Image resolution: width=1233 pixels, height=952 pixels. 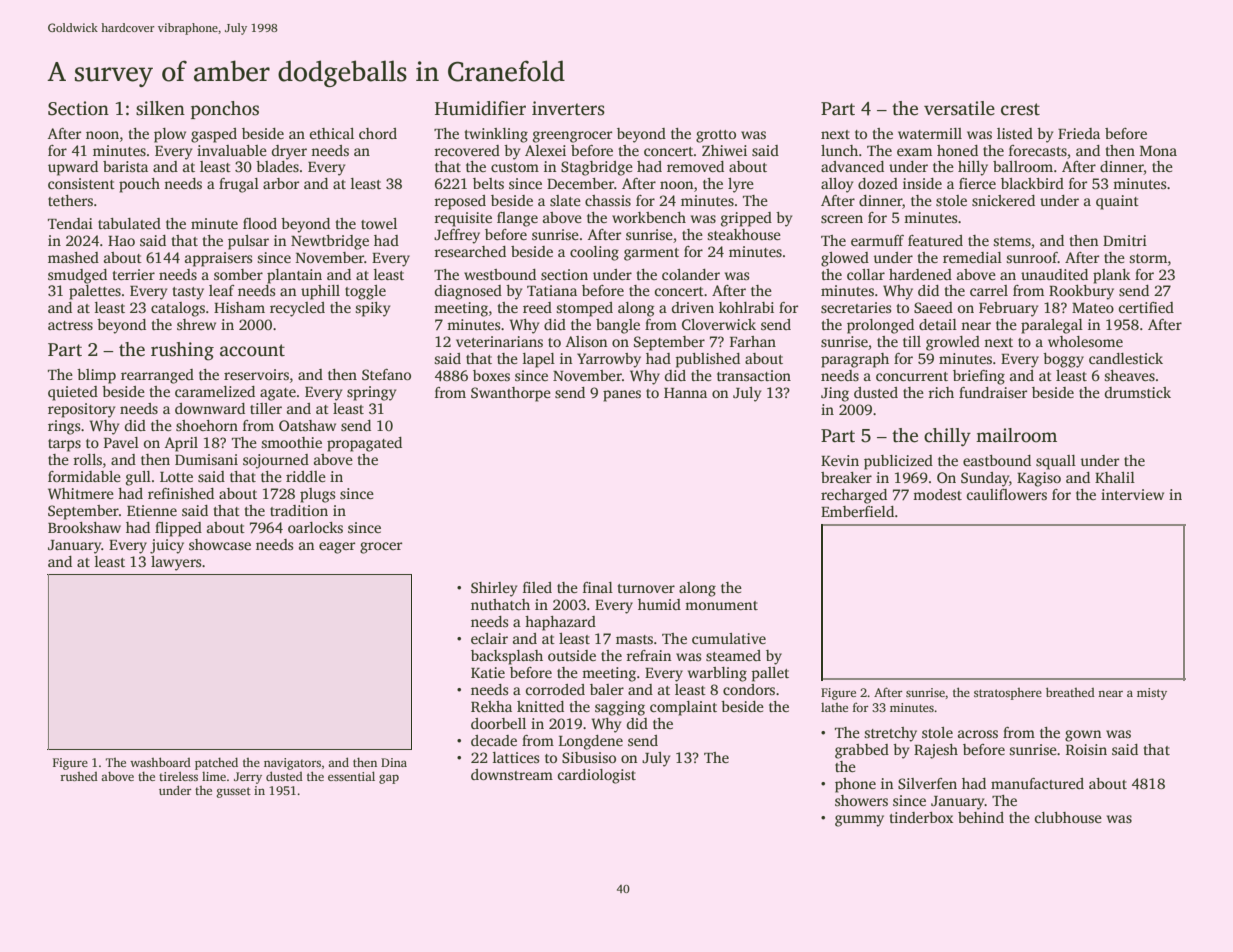 I want to click on upward, so click(x=73, y=168).
